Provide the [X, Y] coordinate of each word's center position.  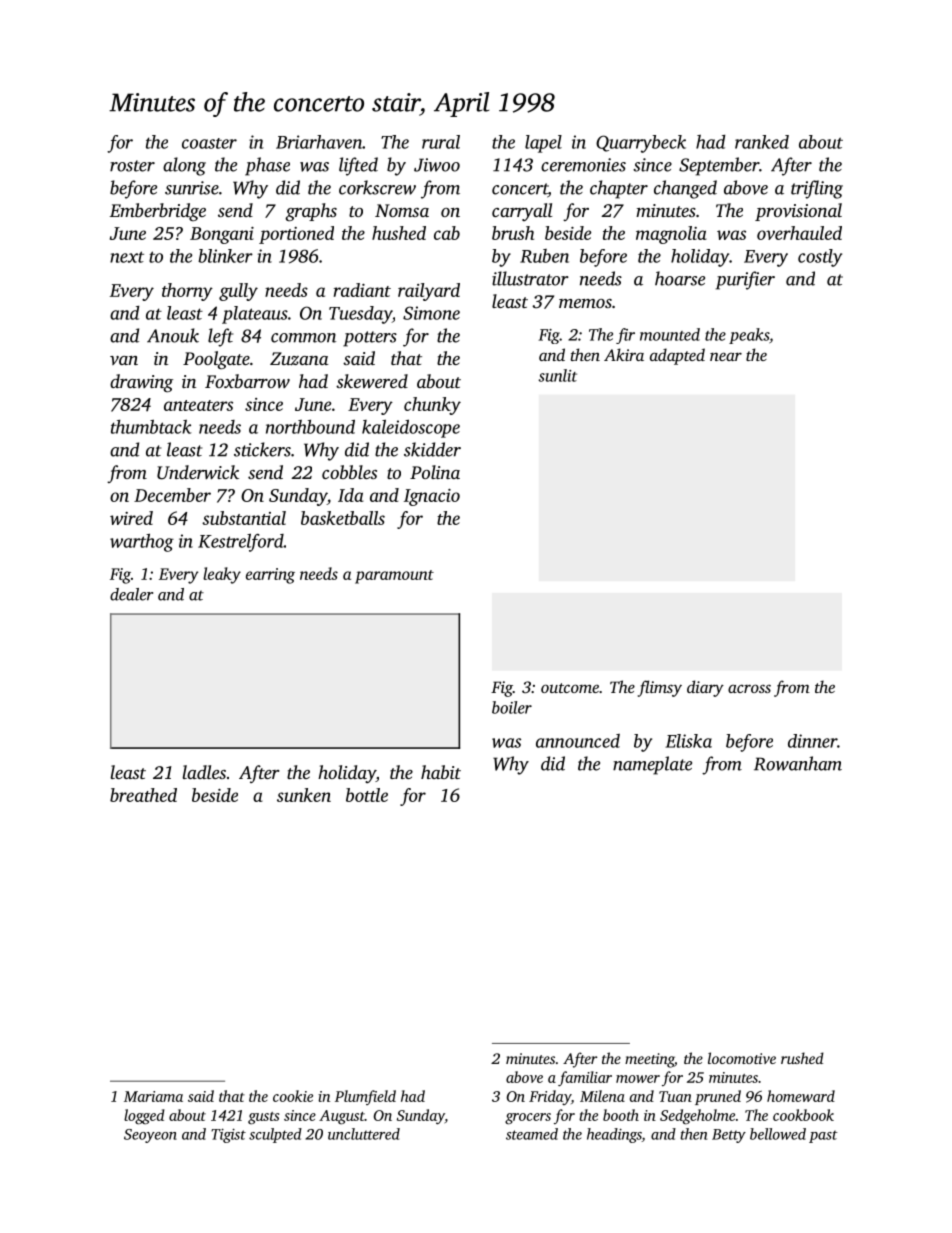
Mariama [153, 1096]
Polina [435, 472]
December [172, 495]
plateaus [255, 315]
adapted [677, 356]
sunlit [557, 375]
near [726, 356]
